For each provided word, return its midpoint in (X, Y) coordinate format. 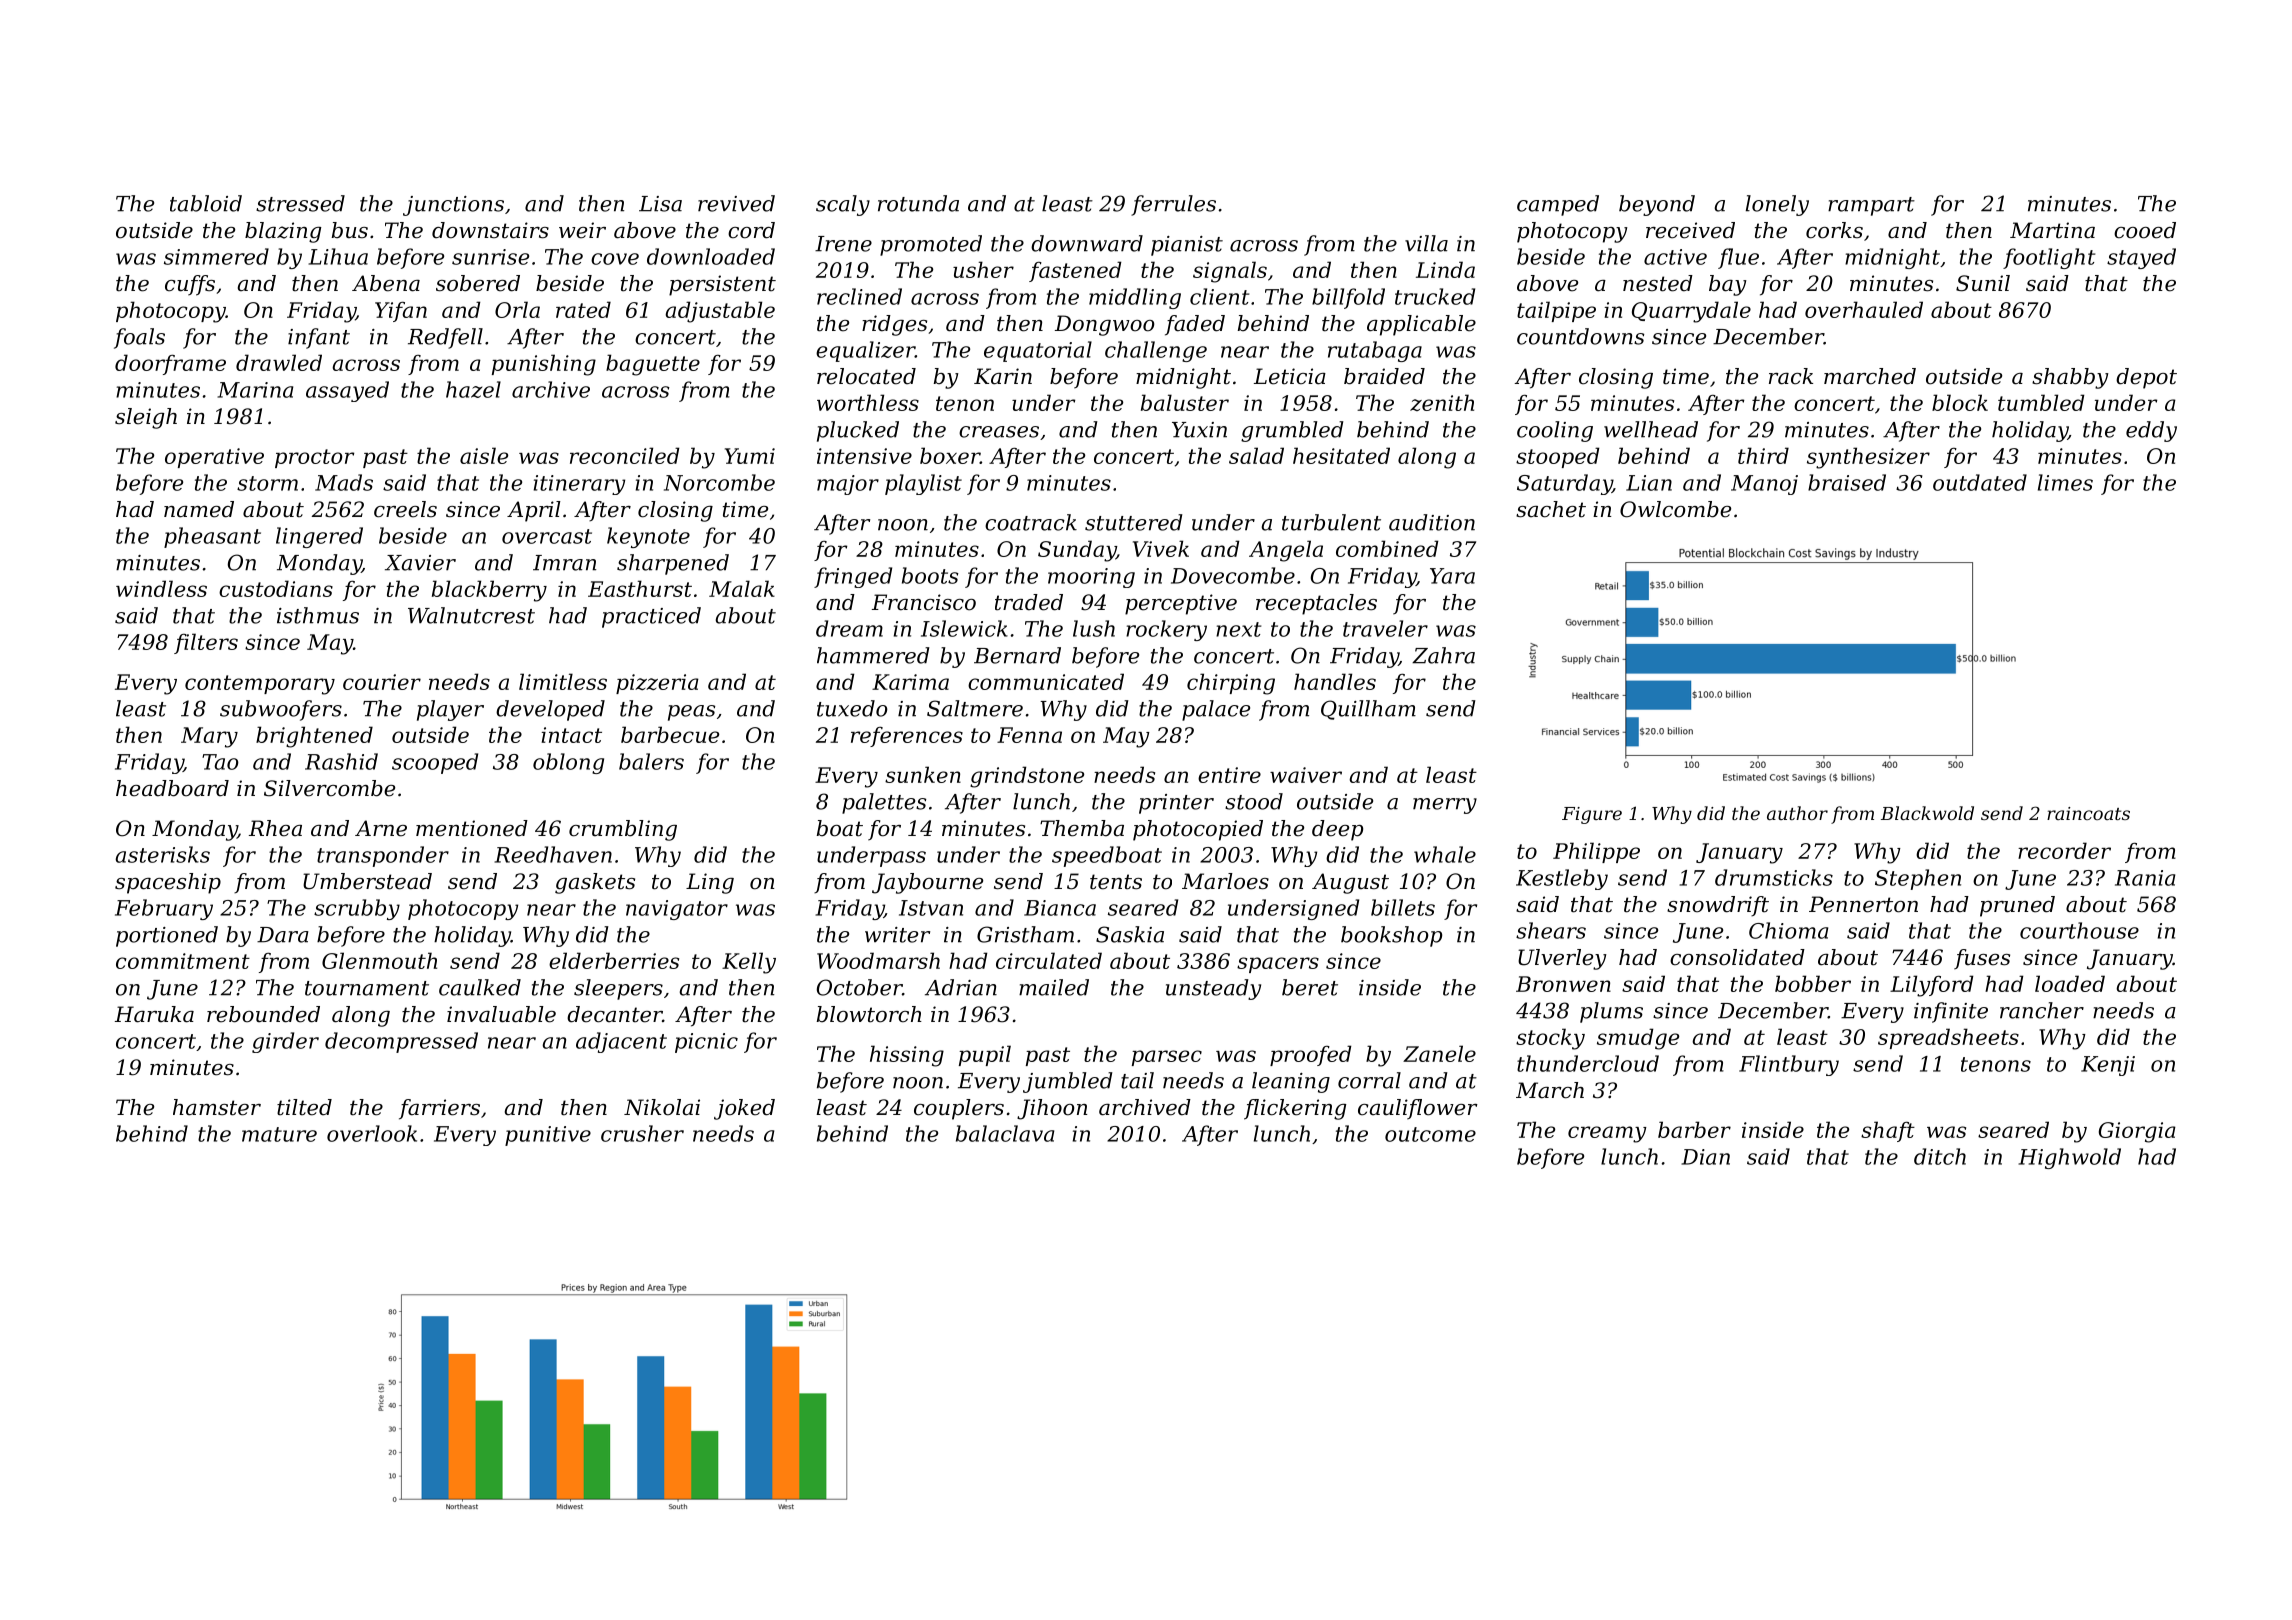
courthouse (2079, 930)
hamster (217, 1107)
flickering (1295, 1109)
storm (267, 483)
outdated (1980, 482)
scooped (435, 763)
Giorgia (2137, 1132)
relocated (866, 376)
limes (2065, 482)
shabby (2070, 378)
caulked (480, 987)
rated (583, 309)
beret (1310, 987)
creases (999, 432)
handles (1335, 681)
